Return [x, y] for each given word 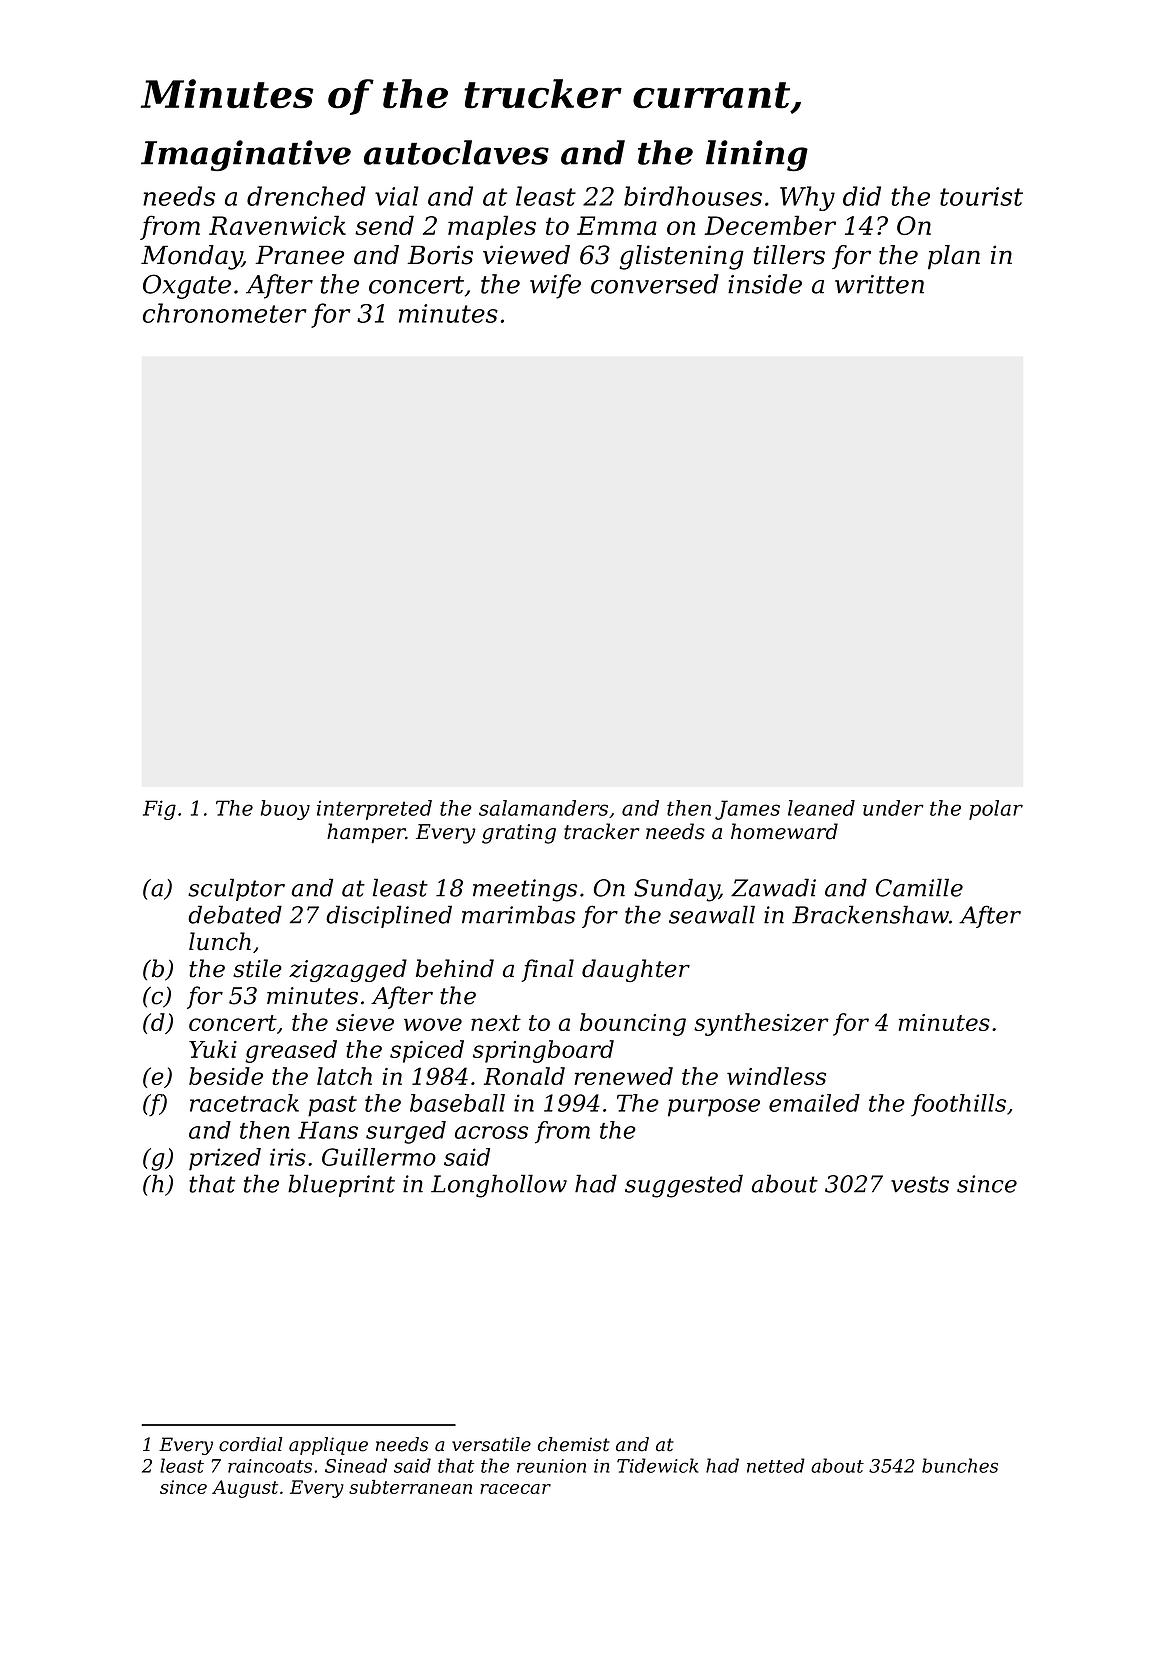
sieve [365, 1022]
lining [757, 155]
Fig [159, 810]
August [245, 1489]
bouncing [633, 1024]
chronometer [225, 313]
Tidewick [657, 1465]
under [893, 808]
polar [996, 810]
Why [807, 198]
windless [776, 1076]
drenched [306, 196]
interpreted [374, 810]
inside [765, 284]
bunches [960, 1465]
